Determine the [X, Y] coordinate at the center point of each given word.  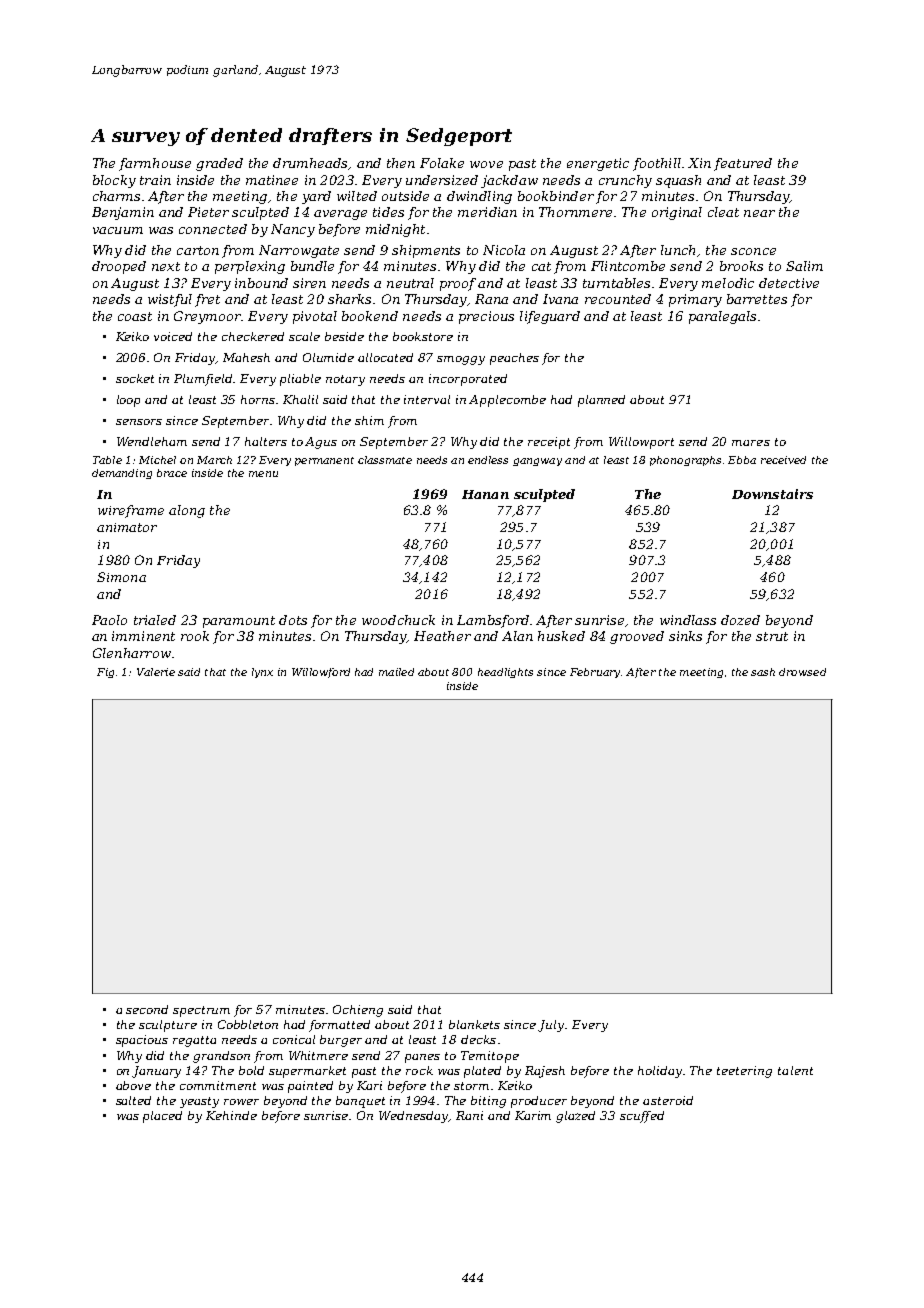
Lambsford [493, 621]
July [551, 1026]
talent [795, 1070]
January [156, 1072]
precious [486, 317]
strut [772, 636]
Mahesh [246, 357]
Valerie [156, 672]
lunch [678, 250]
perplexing [250, 267]
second [147, 1009]
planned [601, 401]
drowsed [802, 672]
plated [482, 1072]
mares [751, 443]
